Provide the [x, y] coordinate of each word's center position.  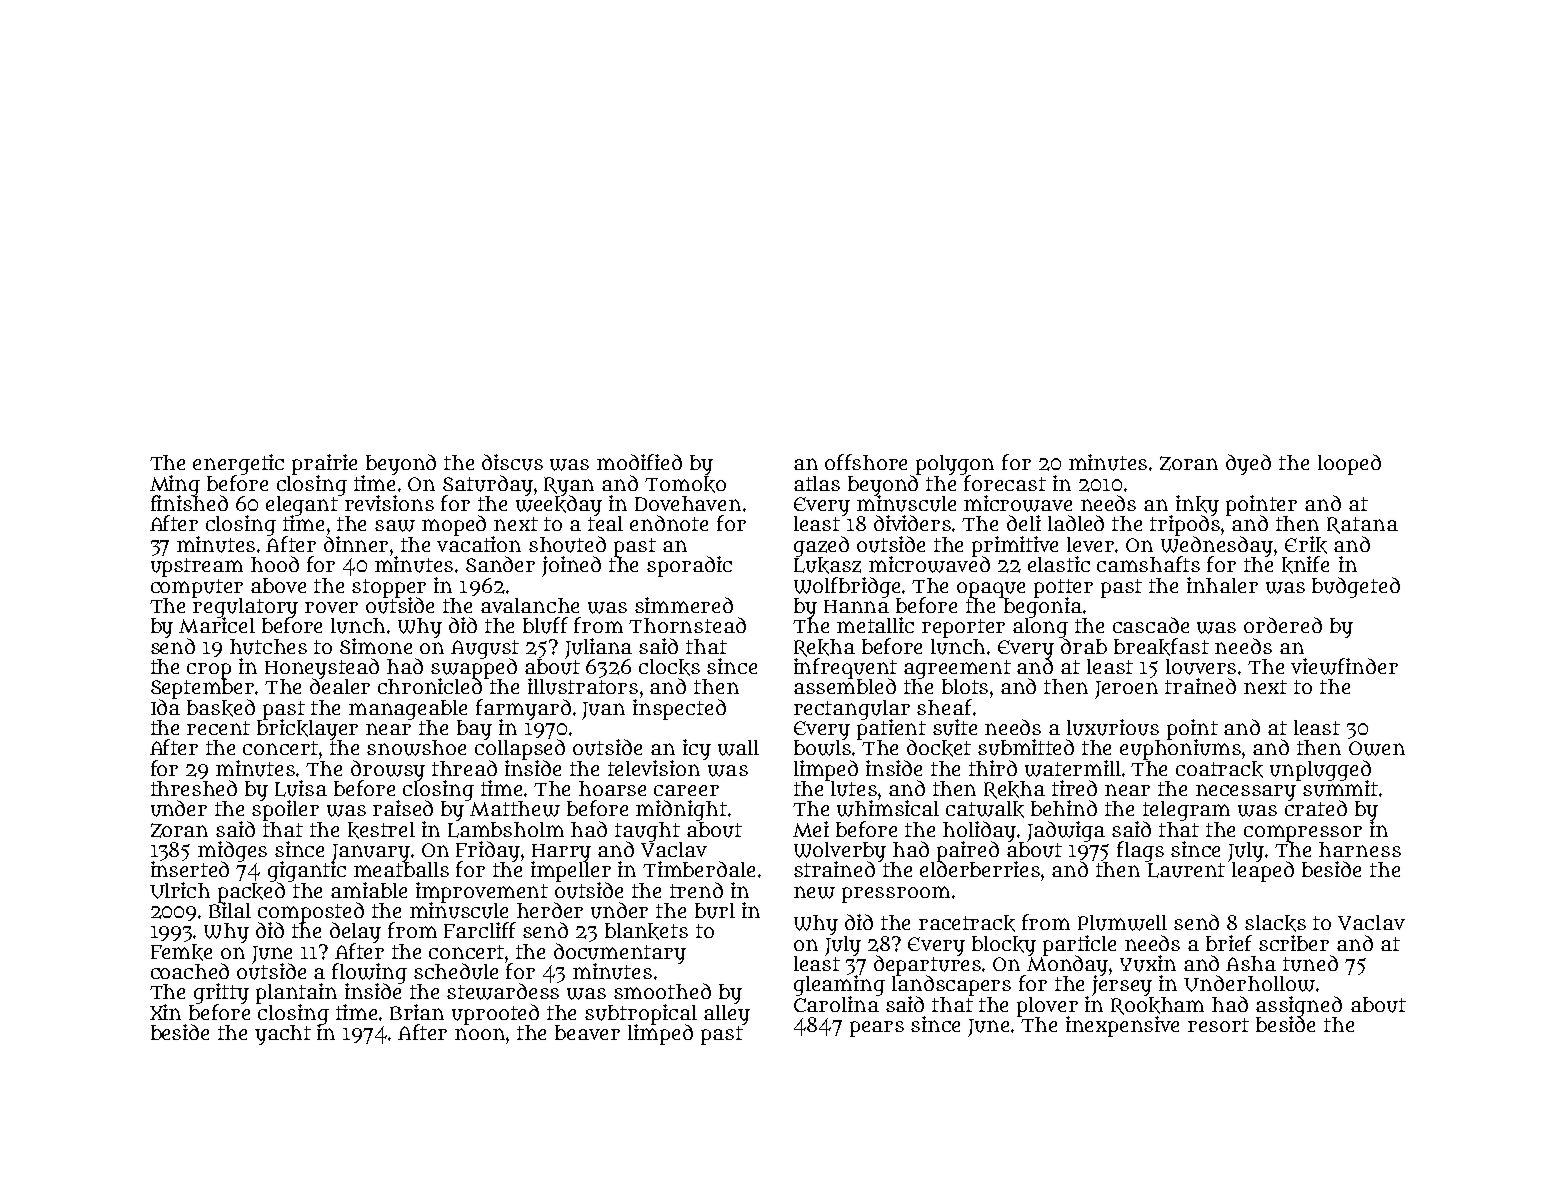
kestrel [381, 830]
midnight [681, 810]
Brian [417, 1012]
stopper [389, 588]
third [993, 768]
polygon [955, 465]
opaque [991, 590]
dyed [1248, 464]
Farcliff [480, 930]
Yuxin [1148, 963]
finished [189, 503]
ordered [1283, 625]
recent [218, 728]
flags [1140, 851]
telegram [1186, 811]
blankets [646, 931]
